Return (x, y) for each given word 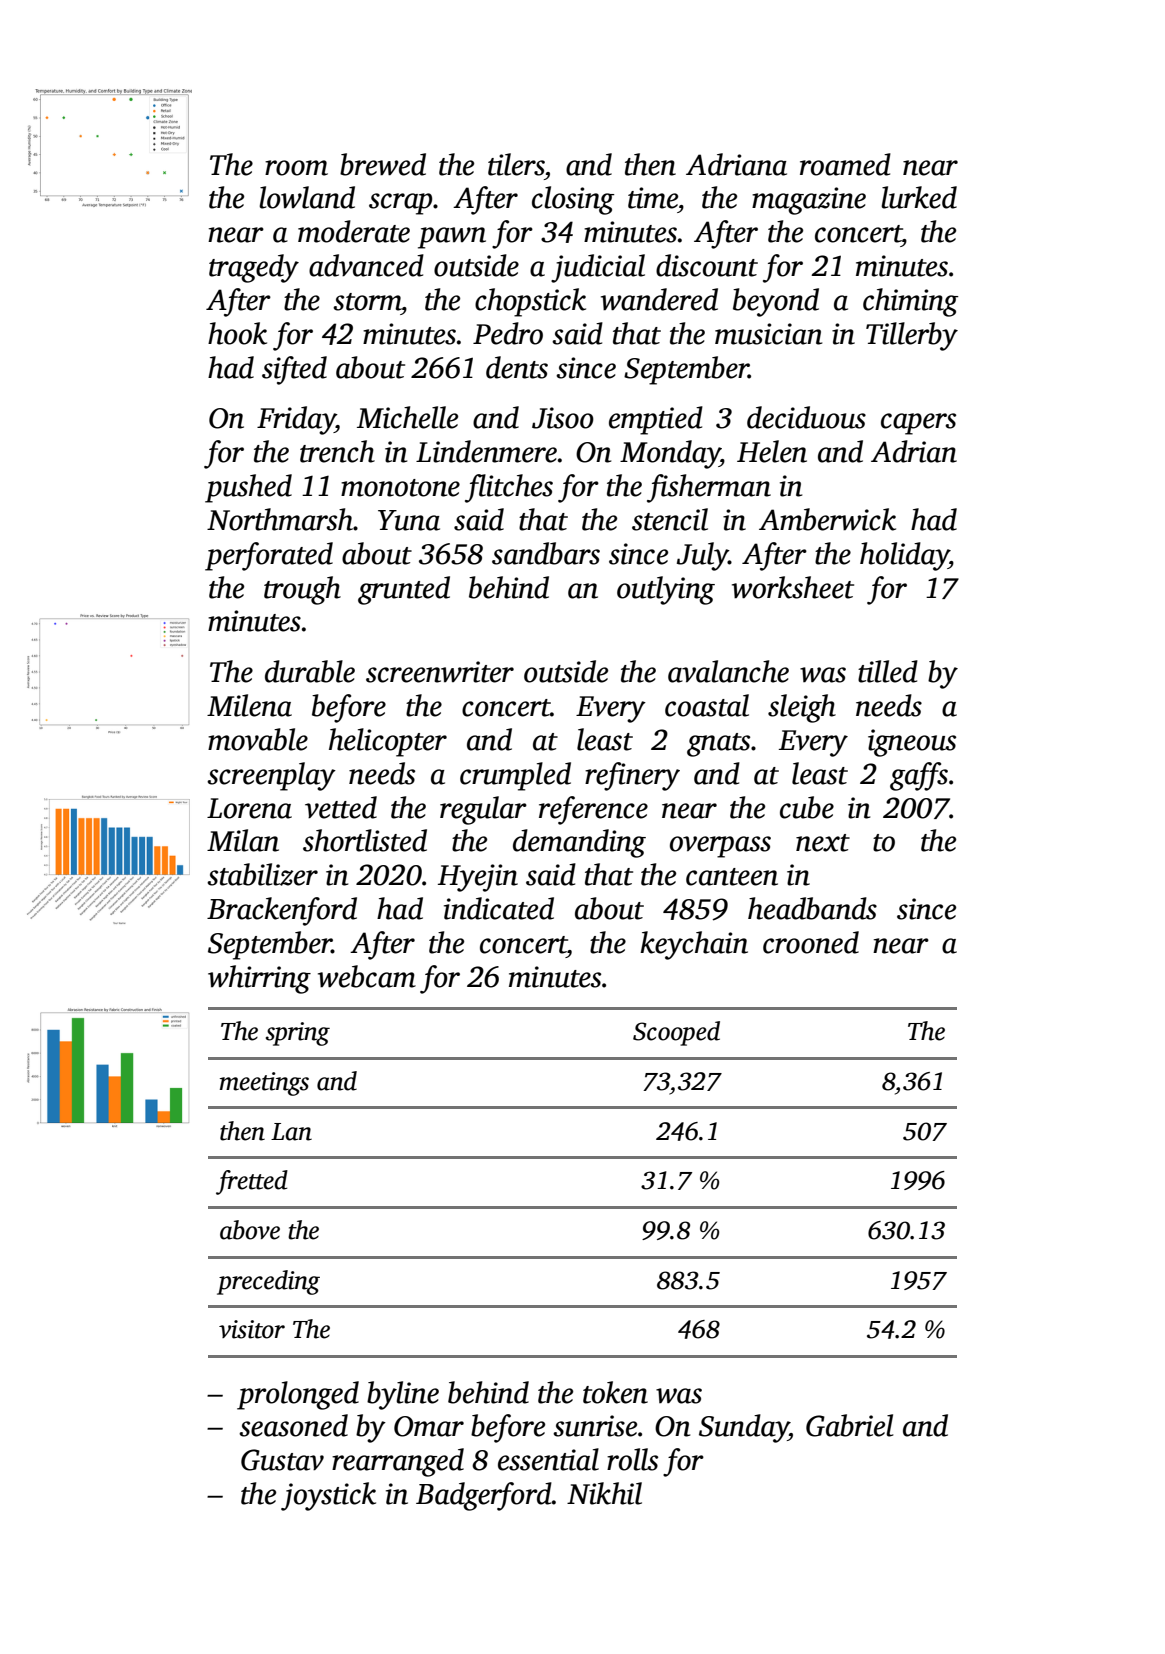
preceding (268, 1282)
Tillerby (912, 336)
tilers (516, 164)
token (615, 1392)
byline (403, 1395)
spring (298, 1034)
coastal (707, 705)
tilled (888, 671)
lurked (919, 197)
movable (258, 739)
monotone (400, 488)
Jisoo (563, 418)
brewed (383, 164)
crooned (811, 942)
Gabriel (849, 1425)
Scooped (676, 1033)
